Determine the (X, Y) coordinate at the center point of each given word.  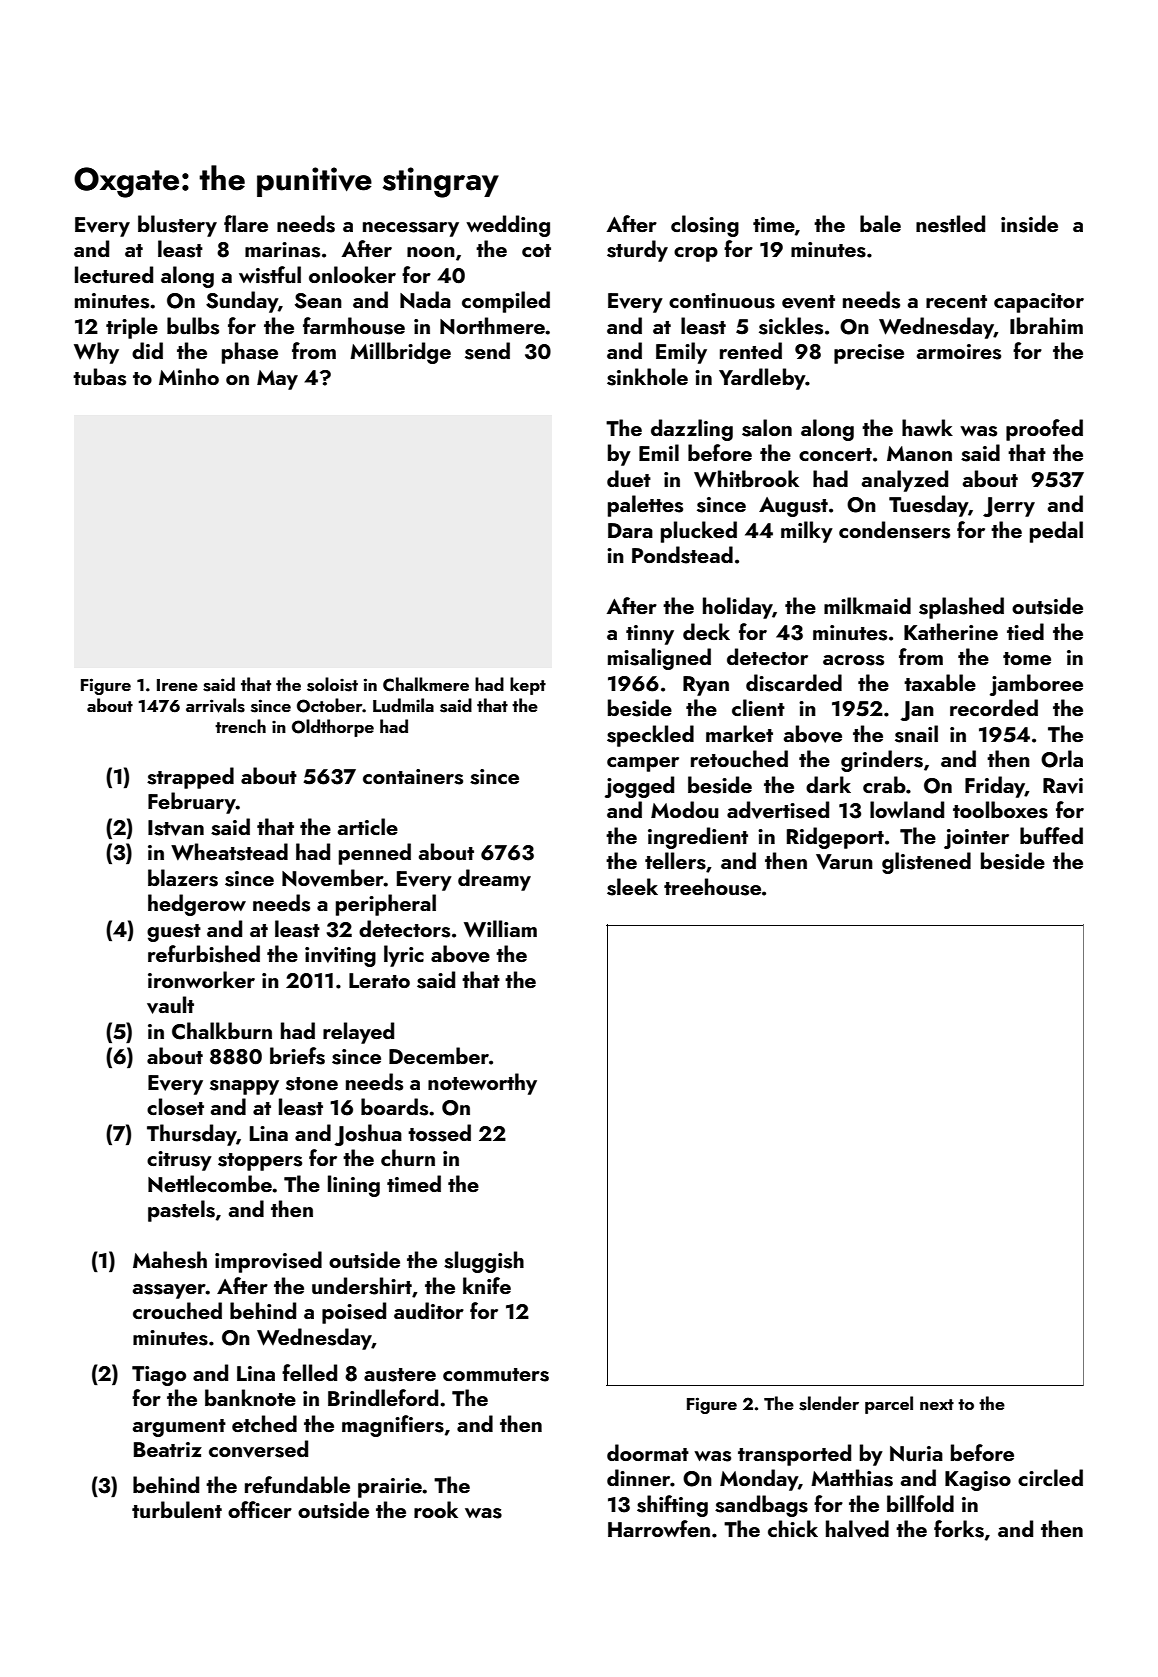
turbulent (177, 1509)
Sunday (242, 302)
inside (1029, 224)
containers (413, 777)
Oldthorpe (333, 728)
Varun (844, 862)
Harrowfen (659, 1528)
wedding (508, 226)
